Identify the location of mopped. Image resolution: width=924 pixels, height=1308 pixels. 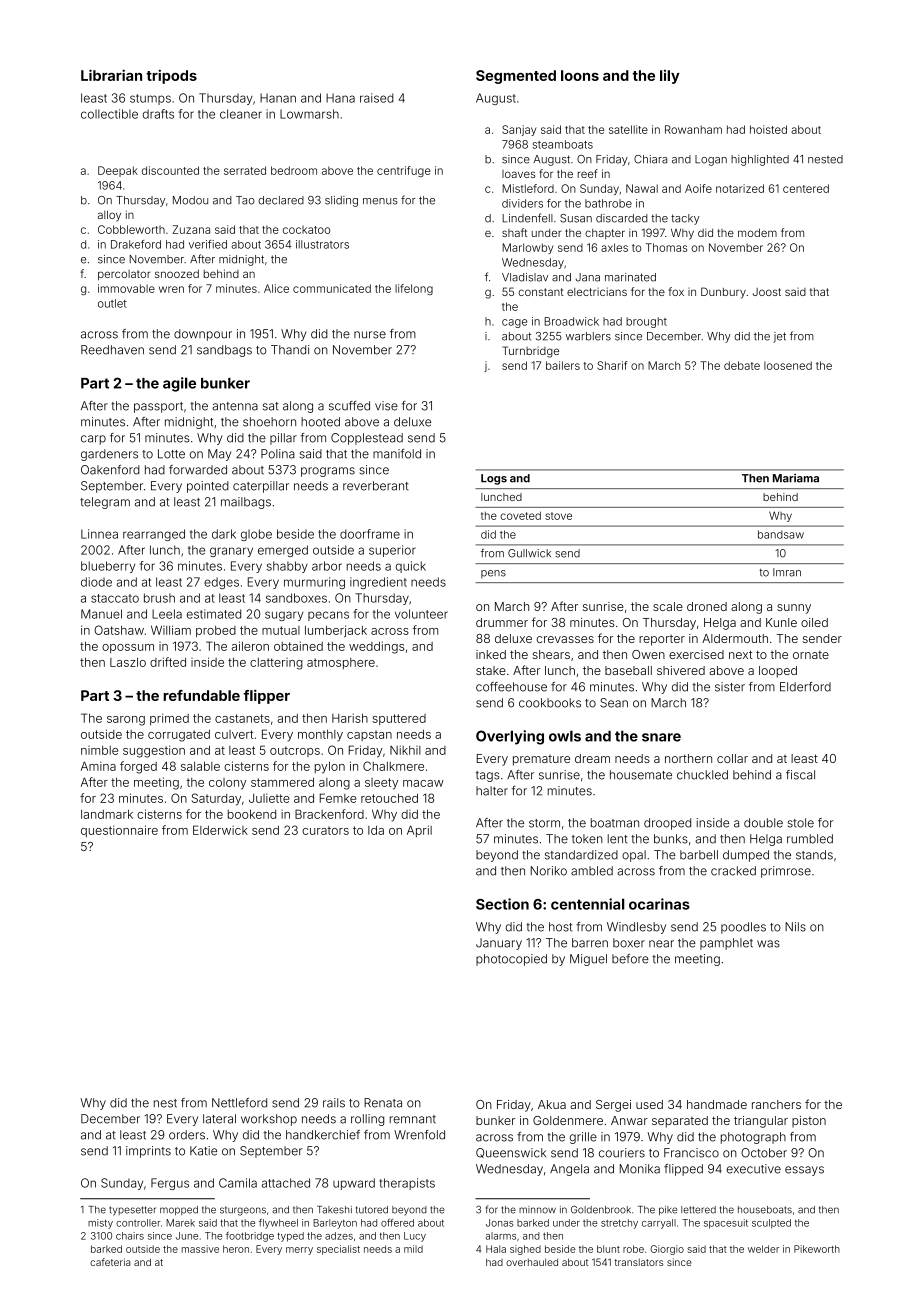
(179, 1210).
